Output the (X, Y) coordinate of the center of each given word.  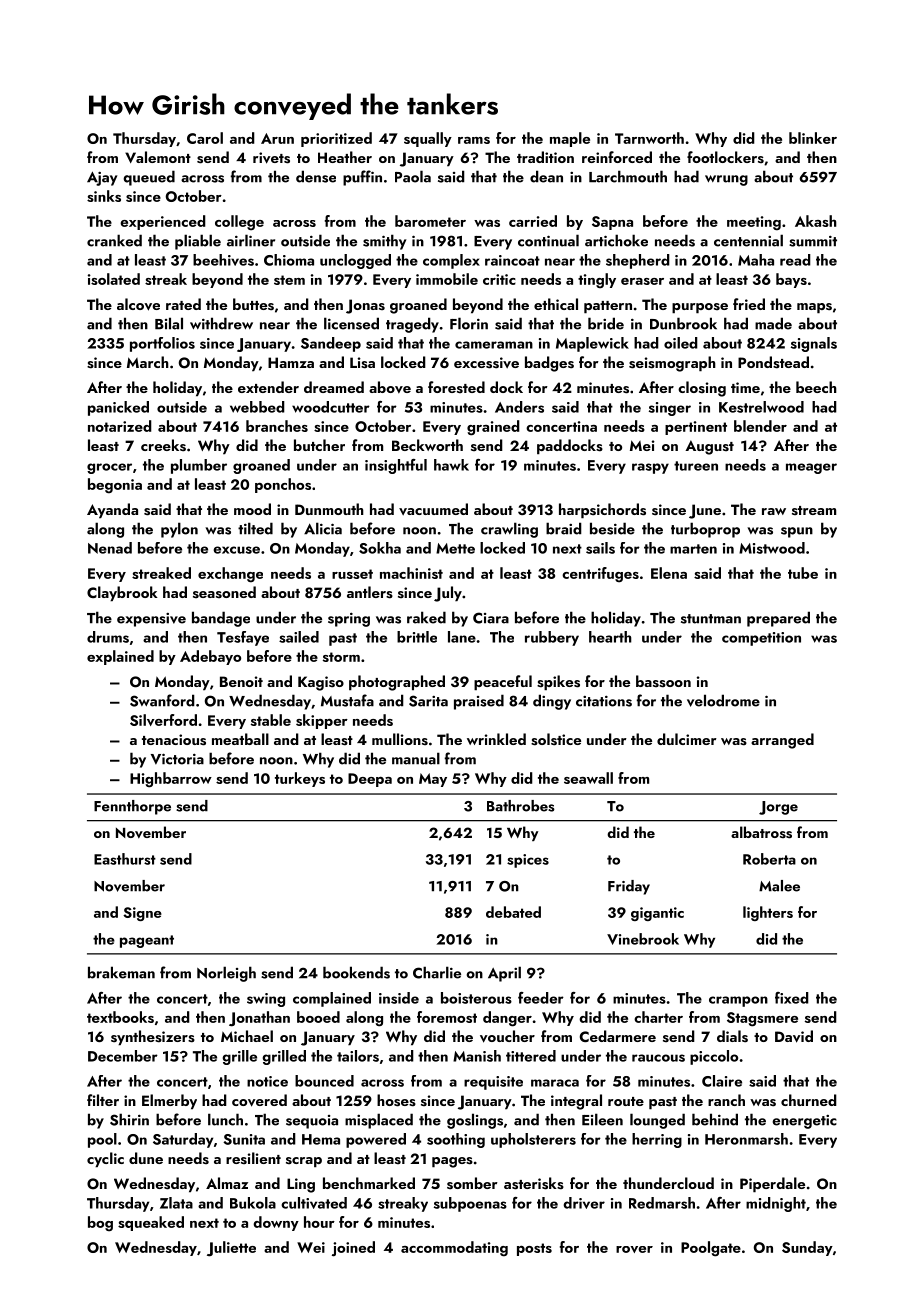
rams (474, 140)
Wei (311, 1247)
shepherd (638, 261)
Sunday (807, 1248)
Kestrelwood (761, 407)
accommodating (454, 1249)
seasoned (224, 592)
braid (564, 528)
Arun (277, 138)
